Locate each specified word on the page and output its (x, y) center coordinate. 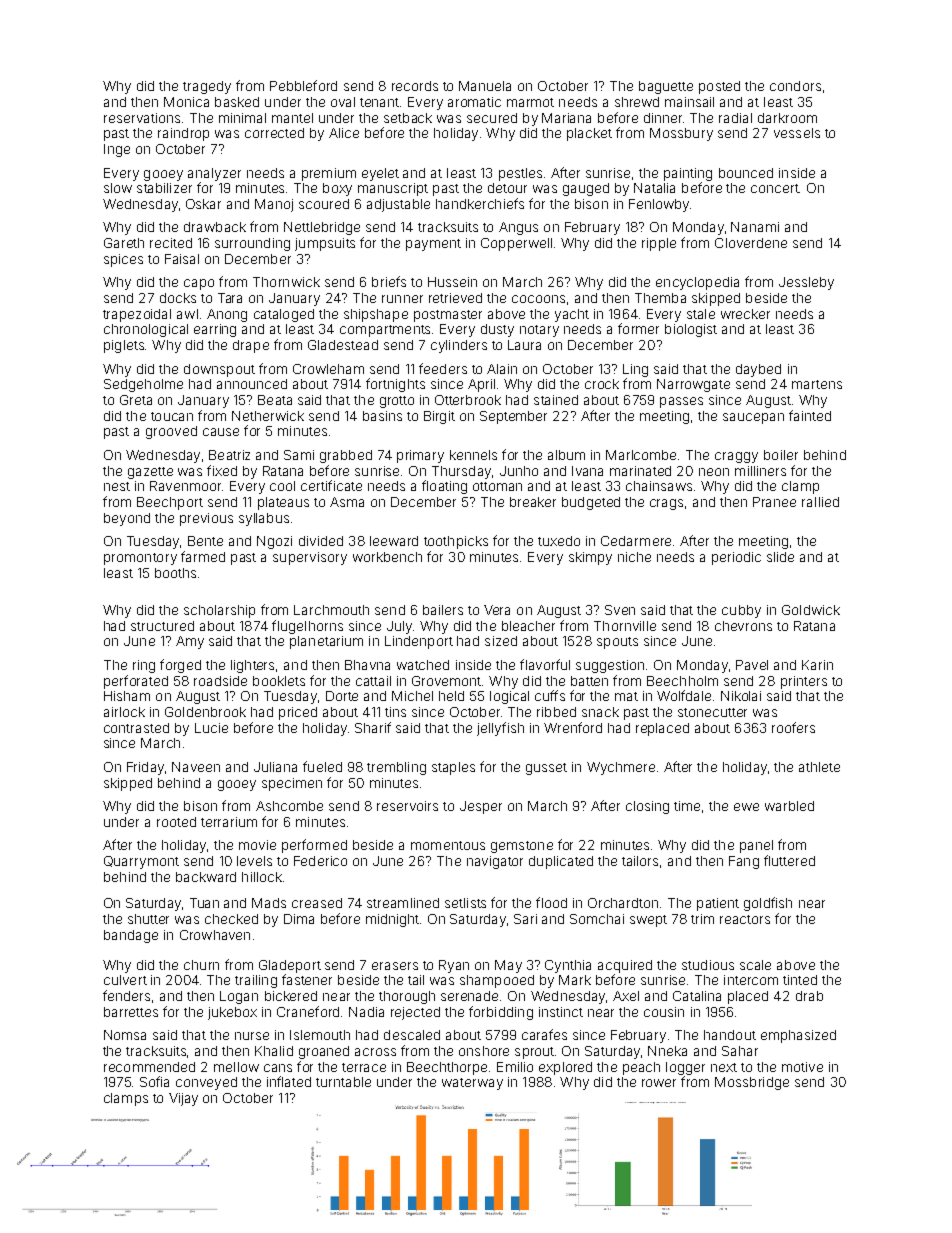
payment (433, 245)
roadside (220, 681)
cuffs (550, 695)
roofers (793, 727)
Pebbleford (303, 85)
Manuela (485, 86)
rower (659, 1083)
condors (795, 86)
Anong (227, 315)
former (638, 328)
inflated (289, 1081)
